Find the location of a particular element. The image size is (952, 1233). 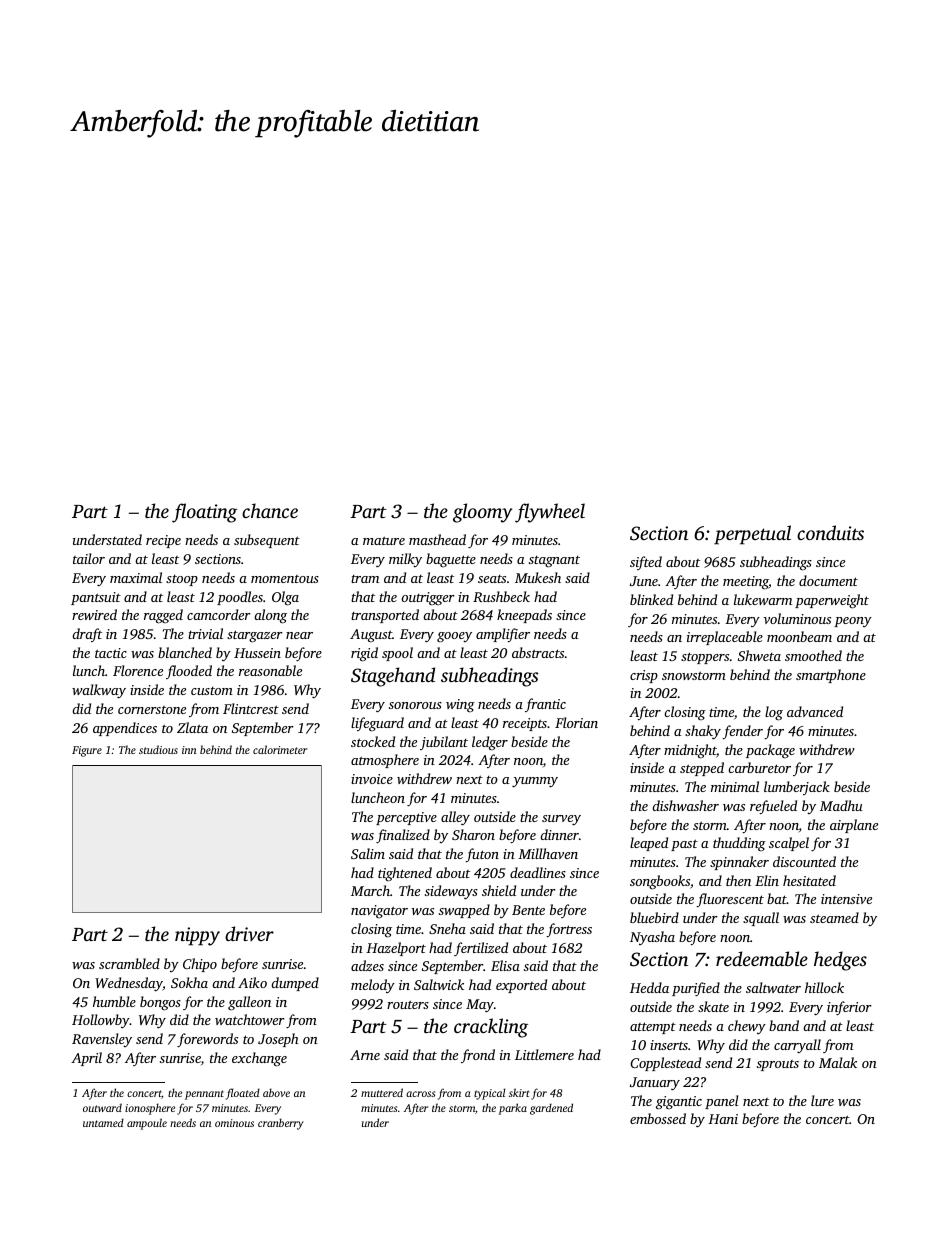

attempt is located at coordinates (653, 1028).
